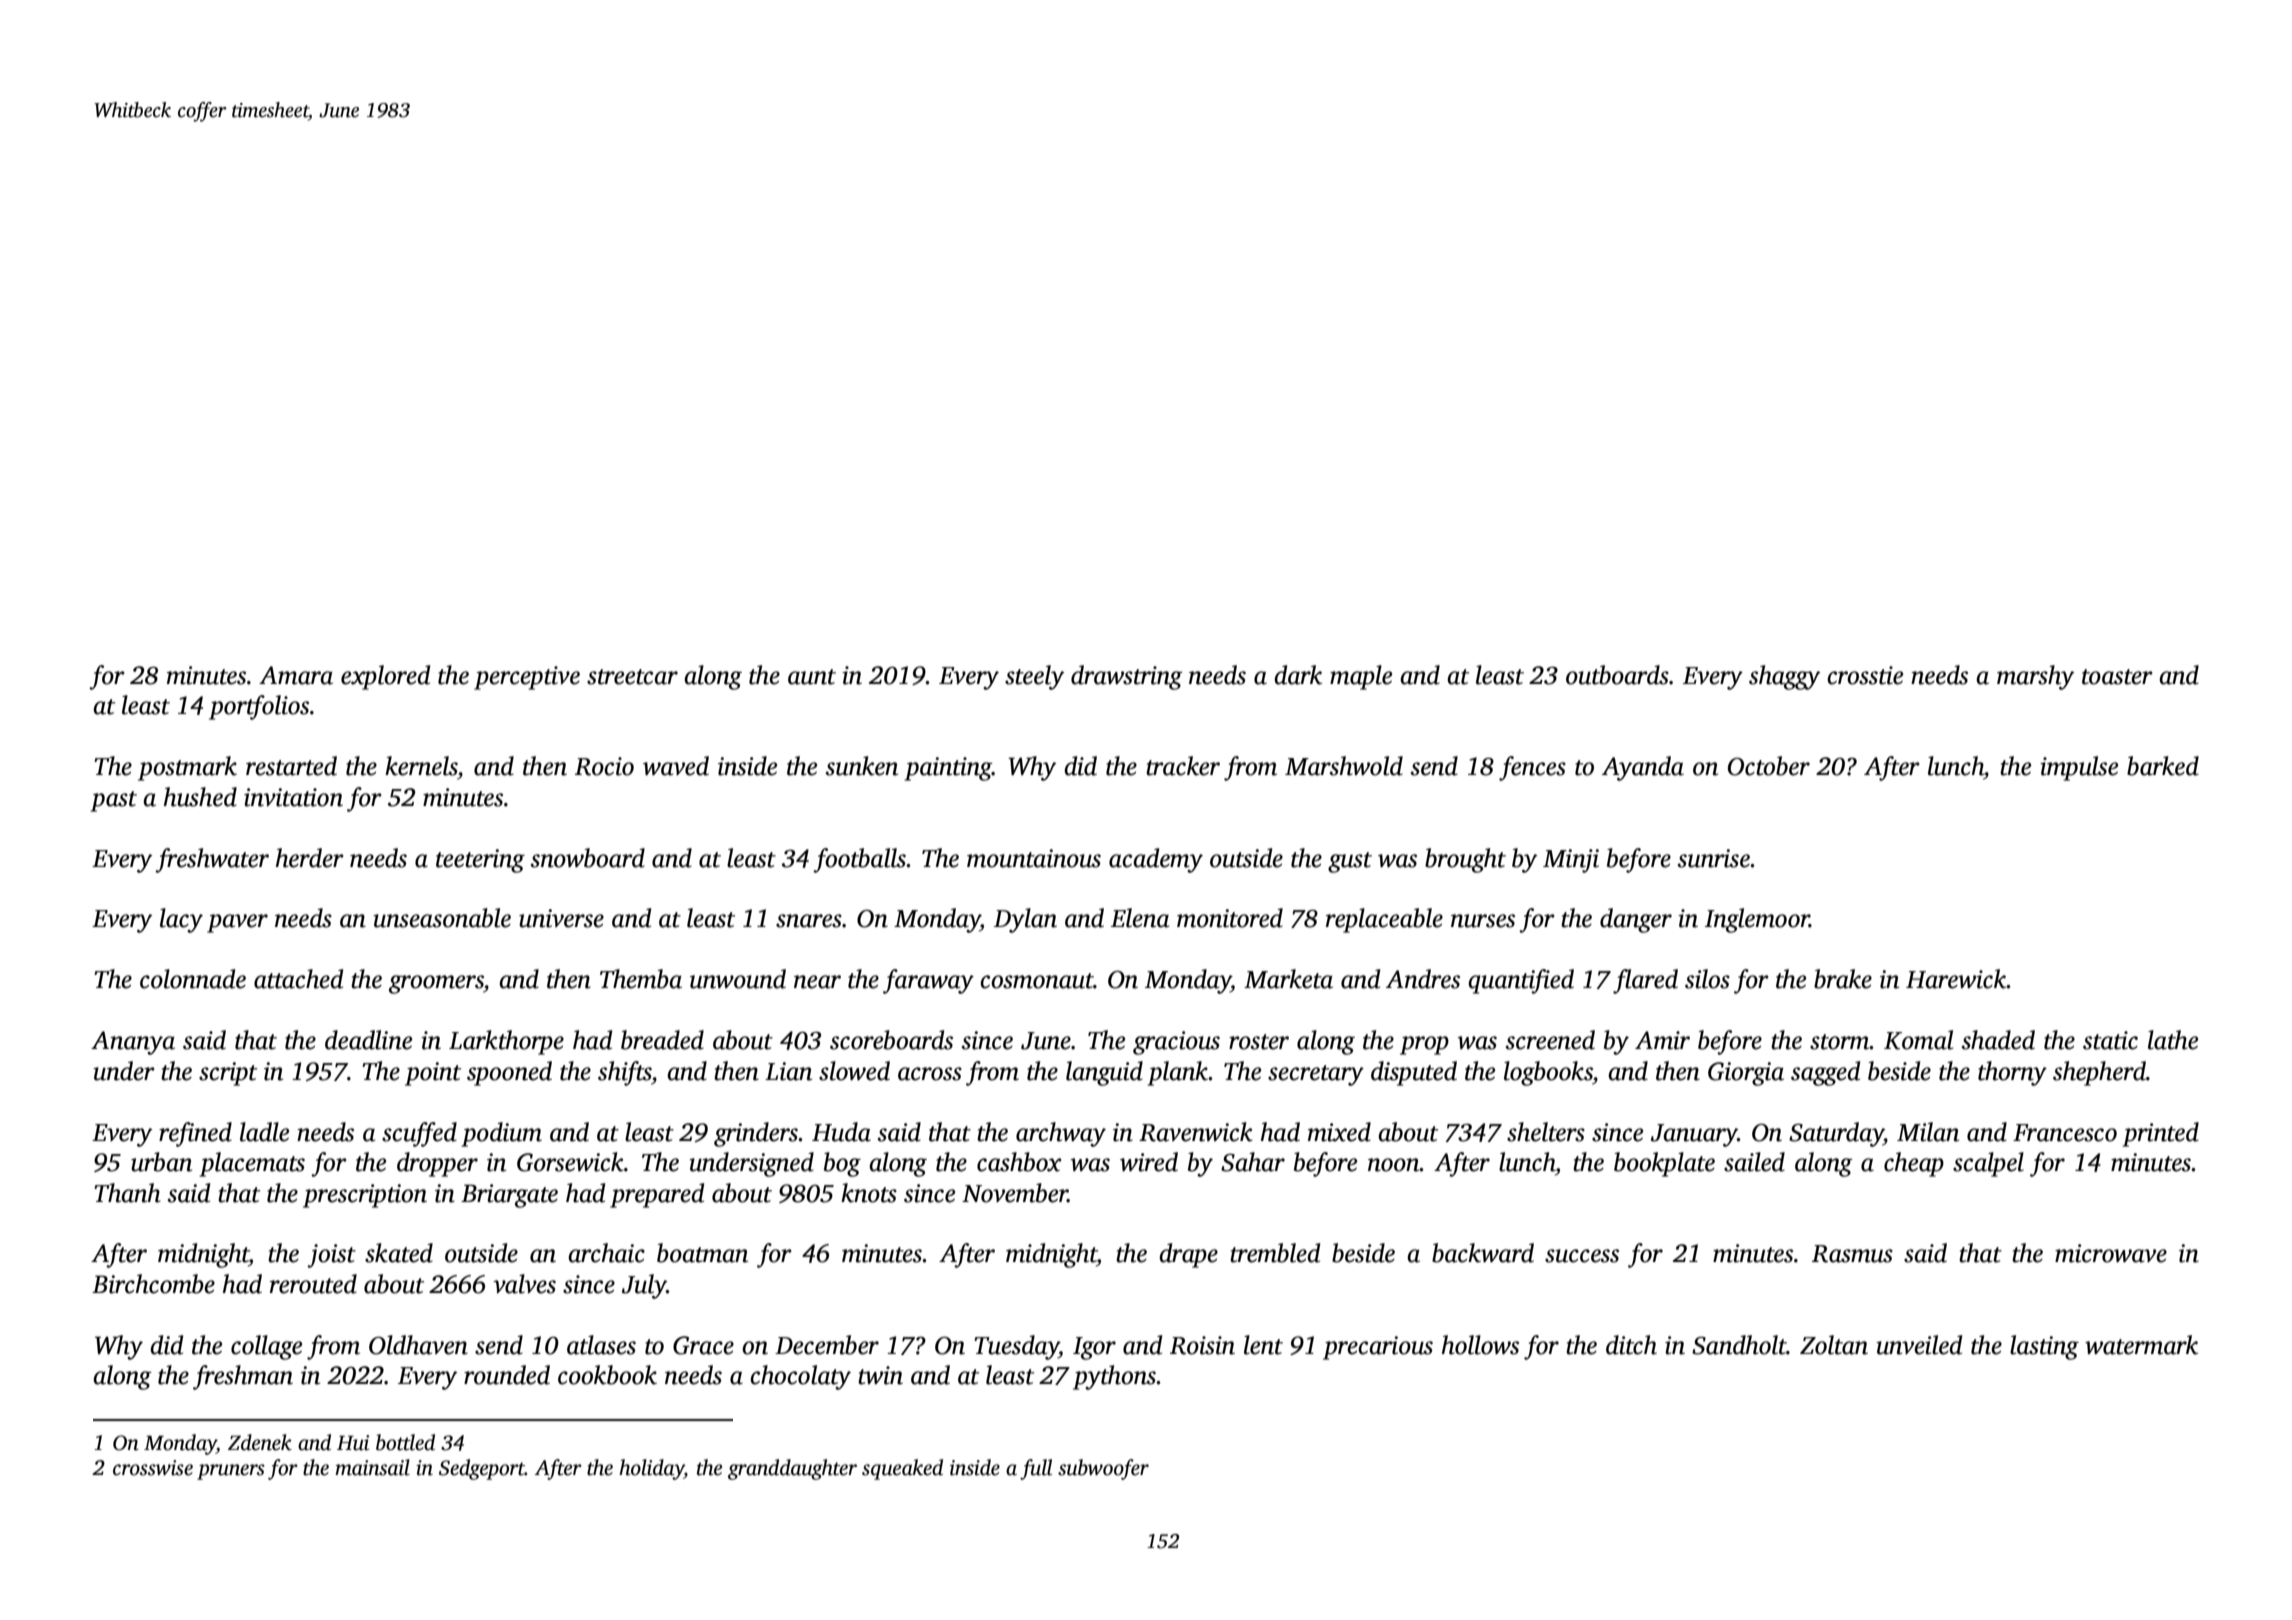 The height and width of the document is (1620, 2292). Describe the element at coordinates (212, 860) in the document. I see `freshwater` at that location.
